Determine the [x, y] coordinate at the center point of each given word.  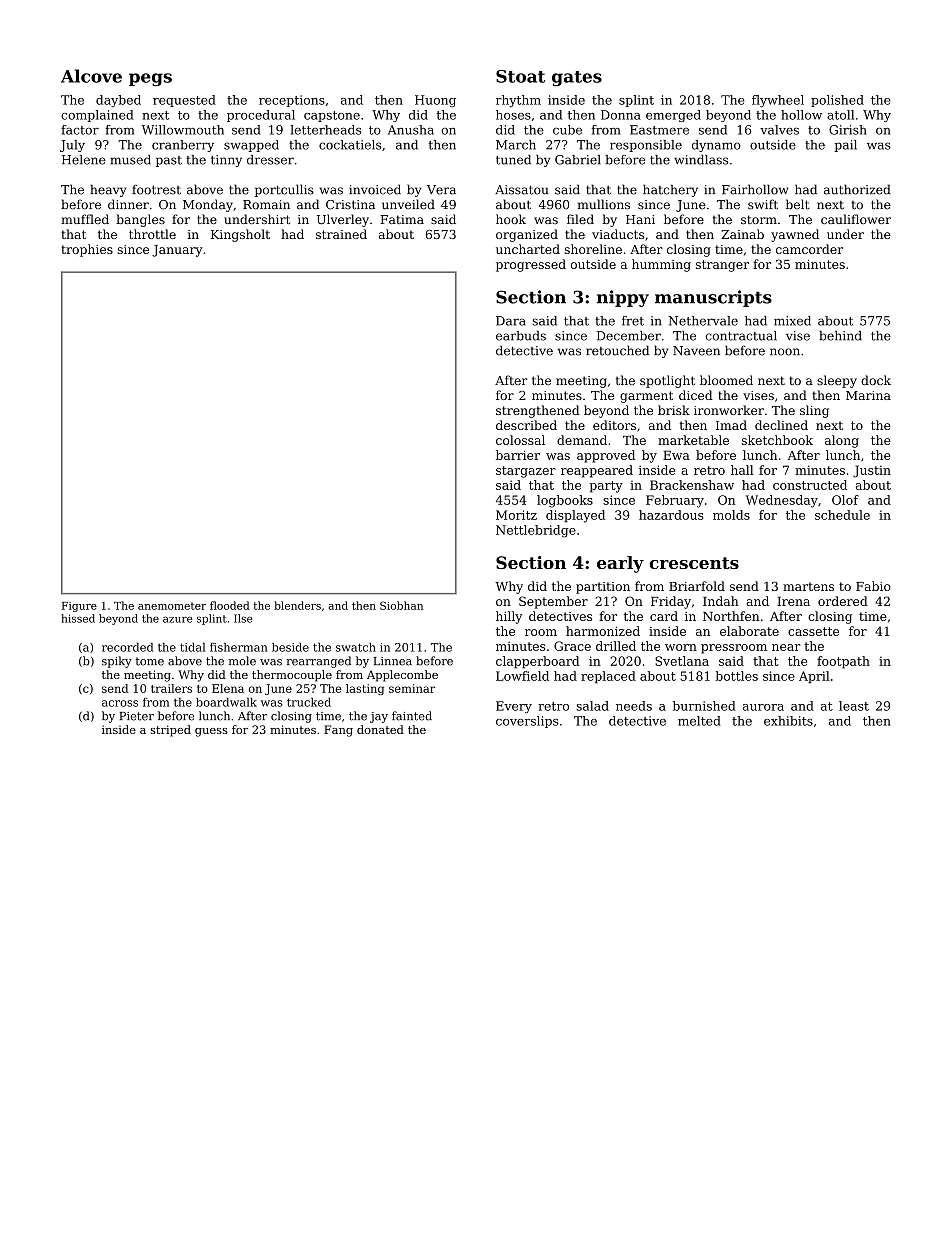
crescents [694, 563]
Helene [84, 160]
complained [97, 116]
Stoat [520, 76]
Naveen [696, 351]
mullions [604, 204]
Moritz [516, 515]
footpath [843, 662]
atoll [840, 115]
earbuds [521, 336]
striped [170, 731]
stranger [722, 266]
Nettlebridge [536, 531]
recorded [127, 647]
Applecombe [402, 676]
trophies [87, 250]
